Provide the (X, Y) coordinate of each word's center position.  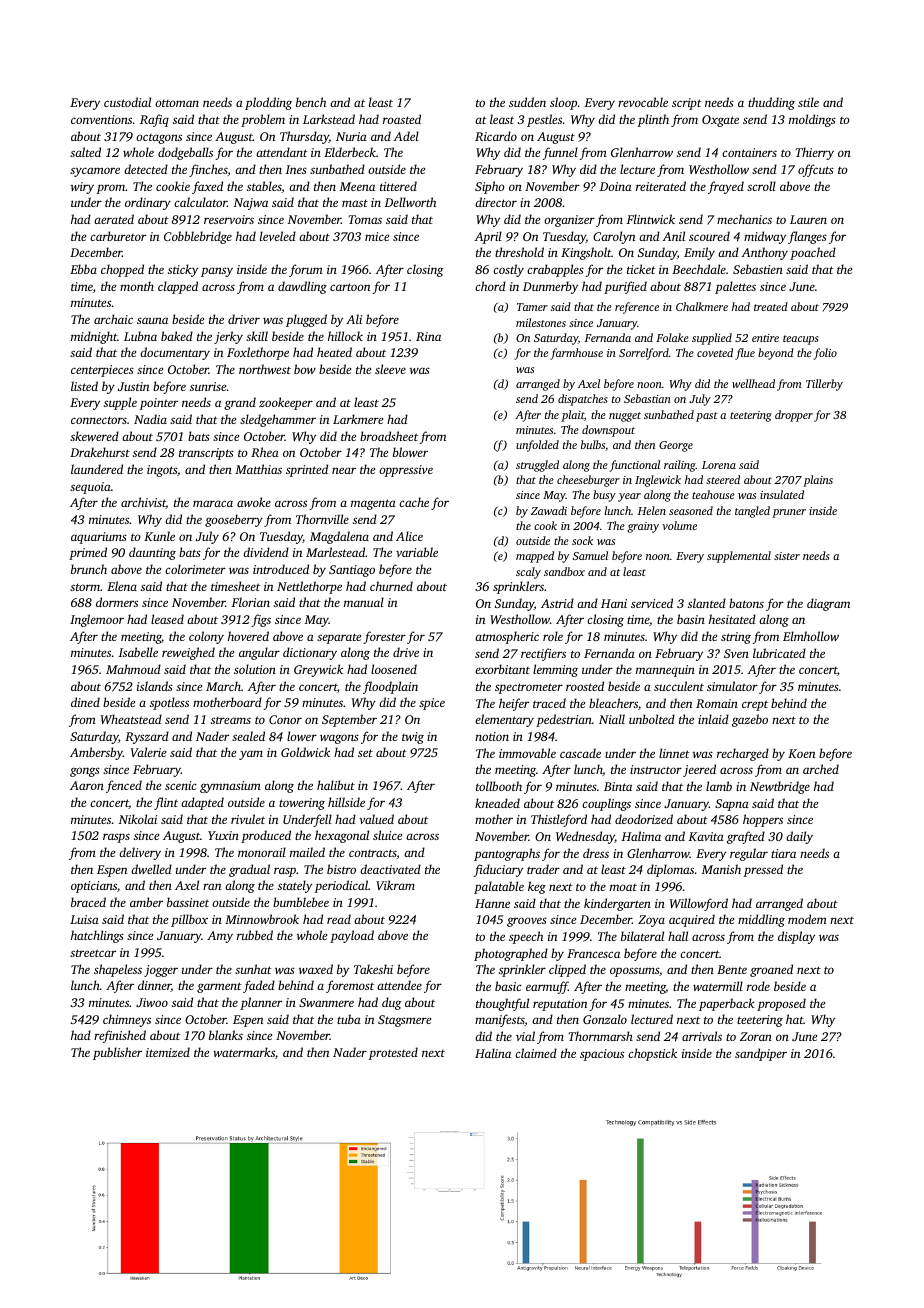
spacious (602, 1055)
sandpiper (761, 1054)
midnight (94, 337)
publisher (117, 1053)
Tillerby (824, 385)
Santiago (352, 571)
